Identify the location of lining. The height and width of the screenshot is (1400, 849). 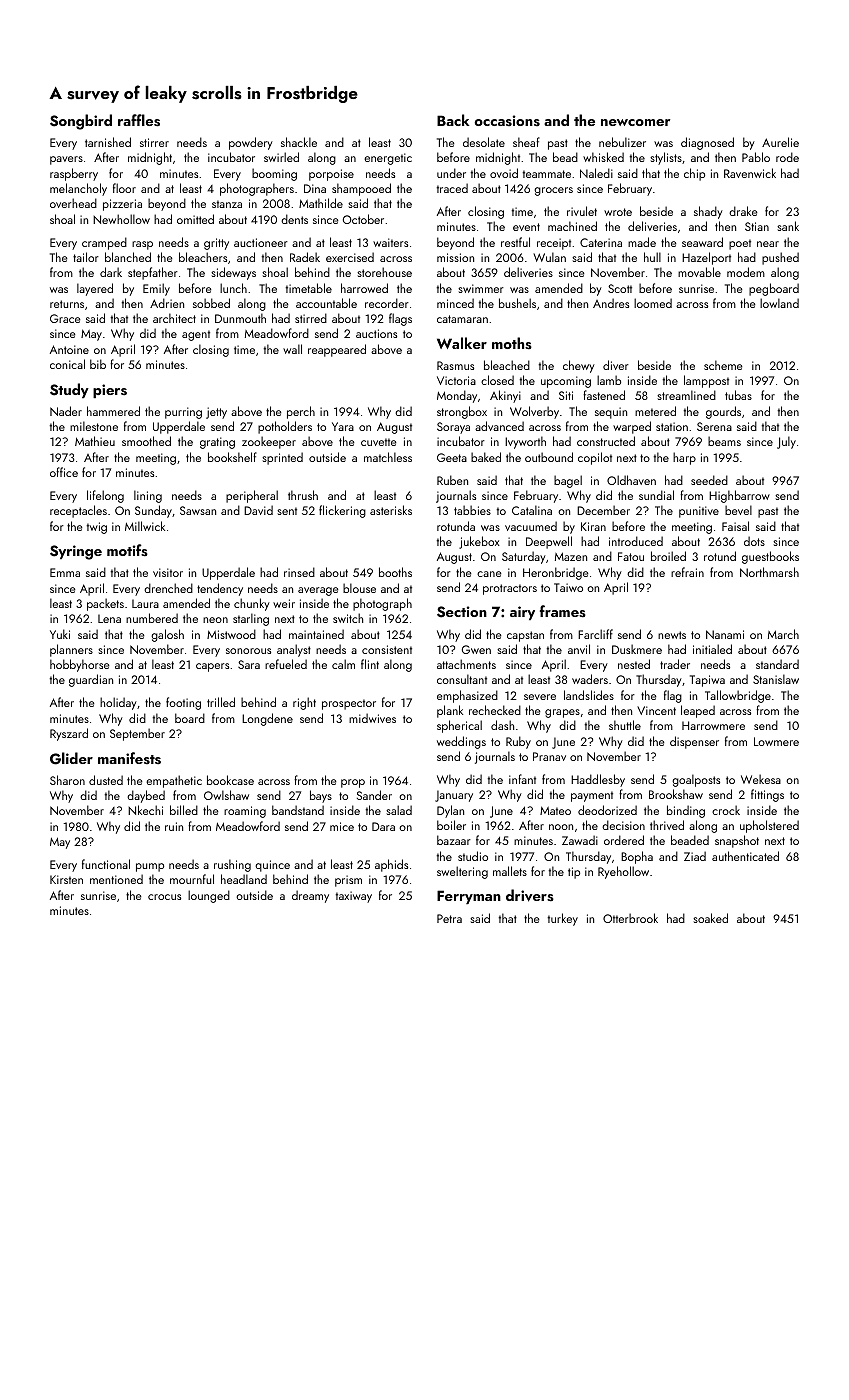
(148, 496).
